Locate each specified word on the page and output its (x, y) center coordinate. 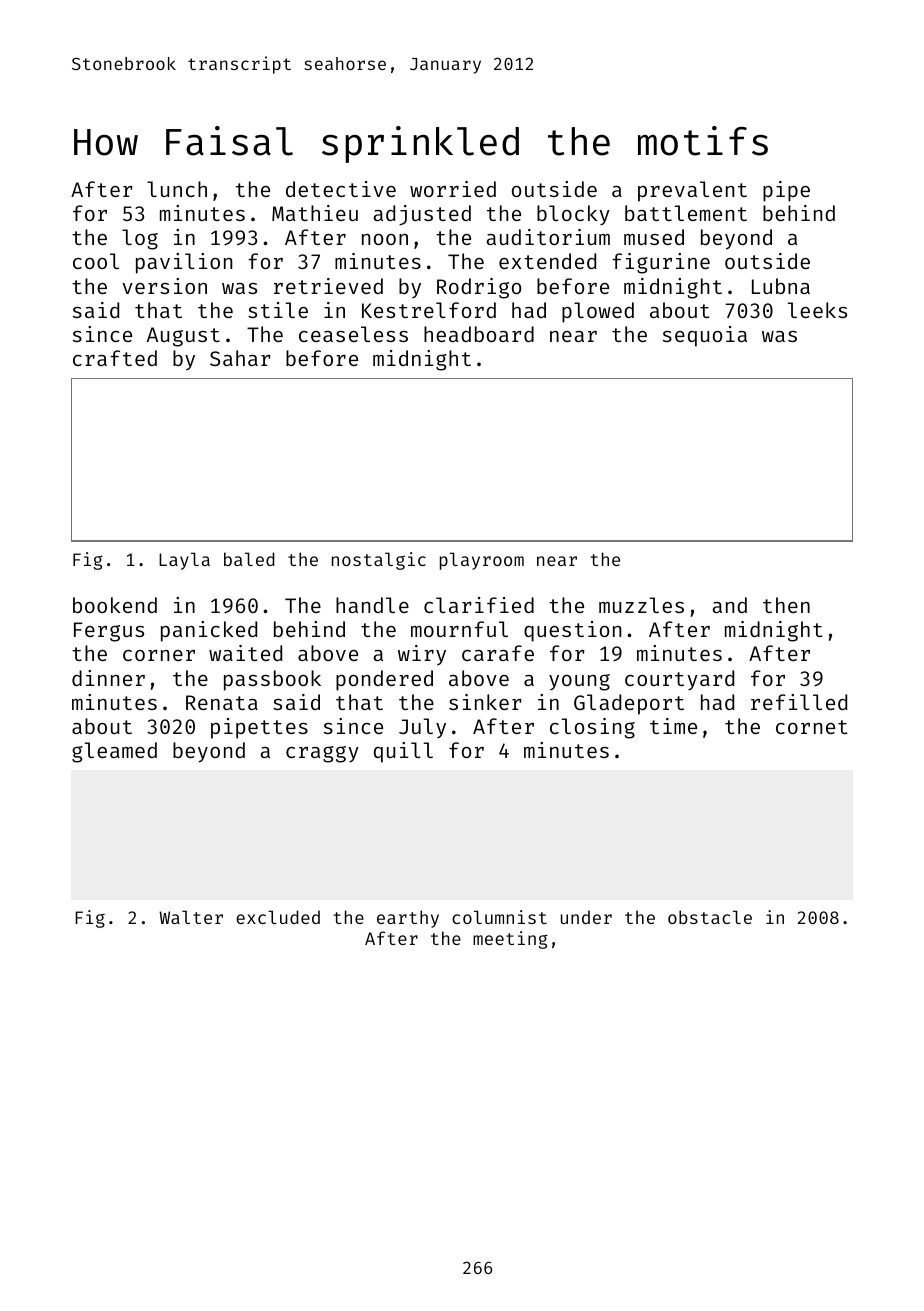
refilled (799, 702)
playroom (482, 561)
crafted (115, 358)
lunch (177, 189)
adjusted (422, 215)
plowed (598, 312)
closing (592, 728)
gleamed (114, 752)
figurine (661, 263)
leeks (817, 310)
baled (249, 559)
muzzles (641, 605)
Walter (191, 917)
